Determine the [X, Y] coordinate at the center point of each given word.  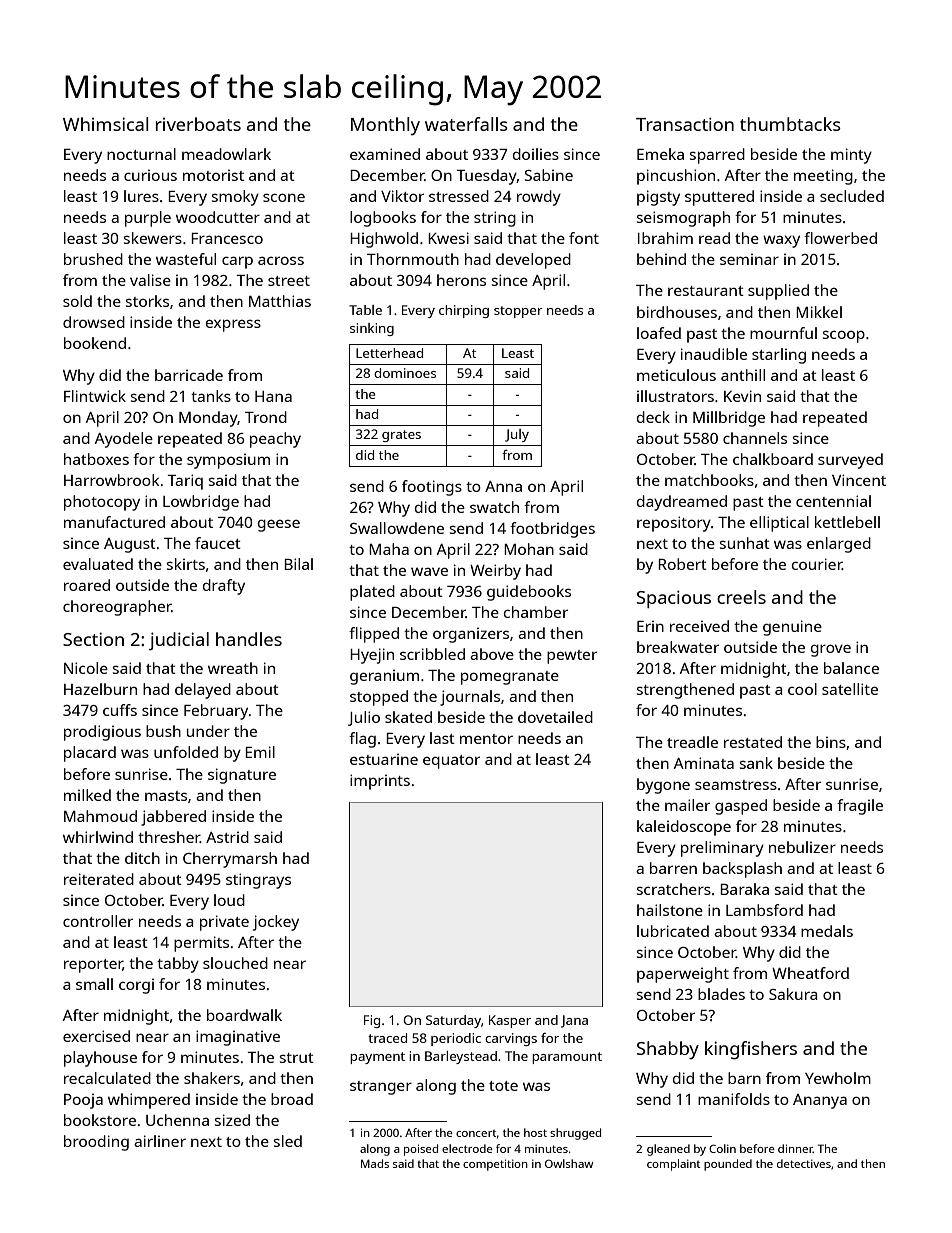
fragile [860, 807]
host [535, 1132]
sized [232, 1120]
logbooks [383, 219]
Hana [273, 396]
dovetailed [555, 717]
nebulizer [802, 847]
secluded [852, 196]
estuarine [384, 759]
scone [284, 197]
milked [87, 795]
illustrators [675, 396]
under [208, 731]
